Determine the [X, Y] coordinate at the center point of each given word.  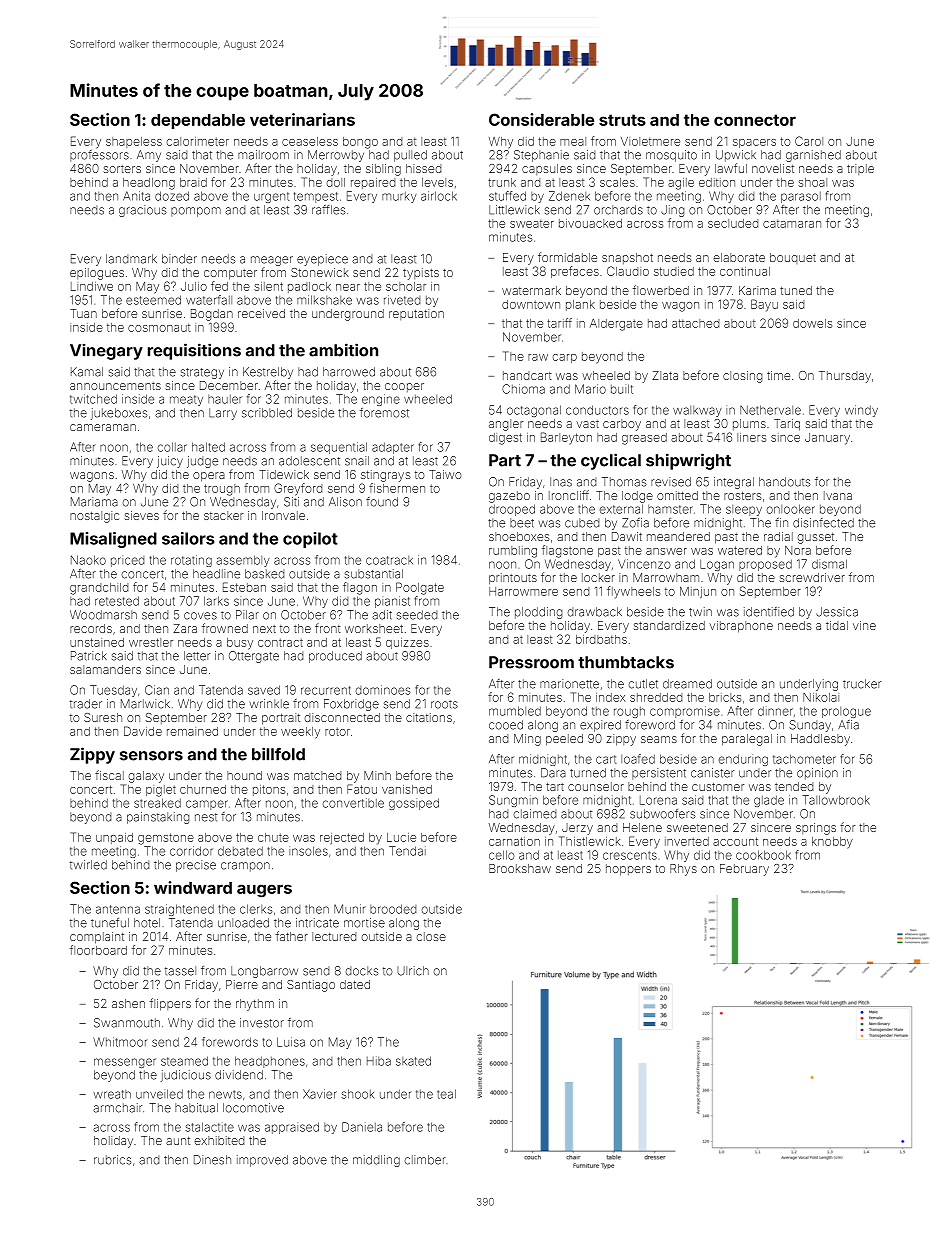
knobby [832, 843]
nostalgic [94, 517]
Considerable [541, 119]
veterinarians [302, 119]
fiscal [109, 775]
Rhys [683, 870]
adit [382, 615]
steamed [184, 1061]
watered [740, 550]
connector [755, 120]
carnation [514, 841]
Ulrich [413, 971]
